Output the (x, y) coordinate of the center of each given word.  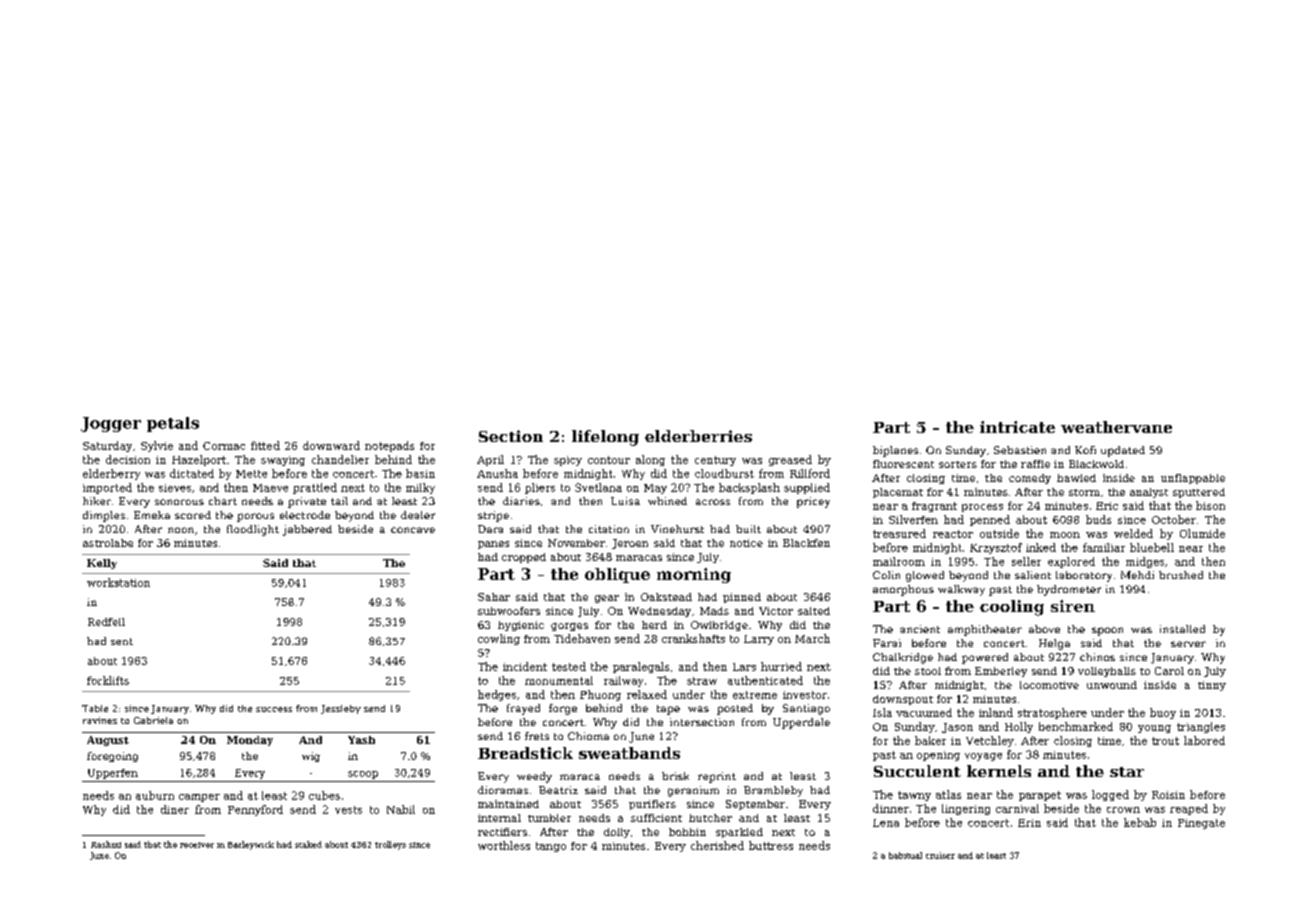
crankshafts (693, 638)
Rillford (810, 473)
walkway (961, 590)
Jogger (111, 424)
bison (1210, 505)
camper (199, 798)
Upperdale (801, 723)
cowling (499, 639)
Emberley (1001, 672)
